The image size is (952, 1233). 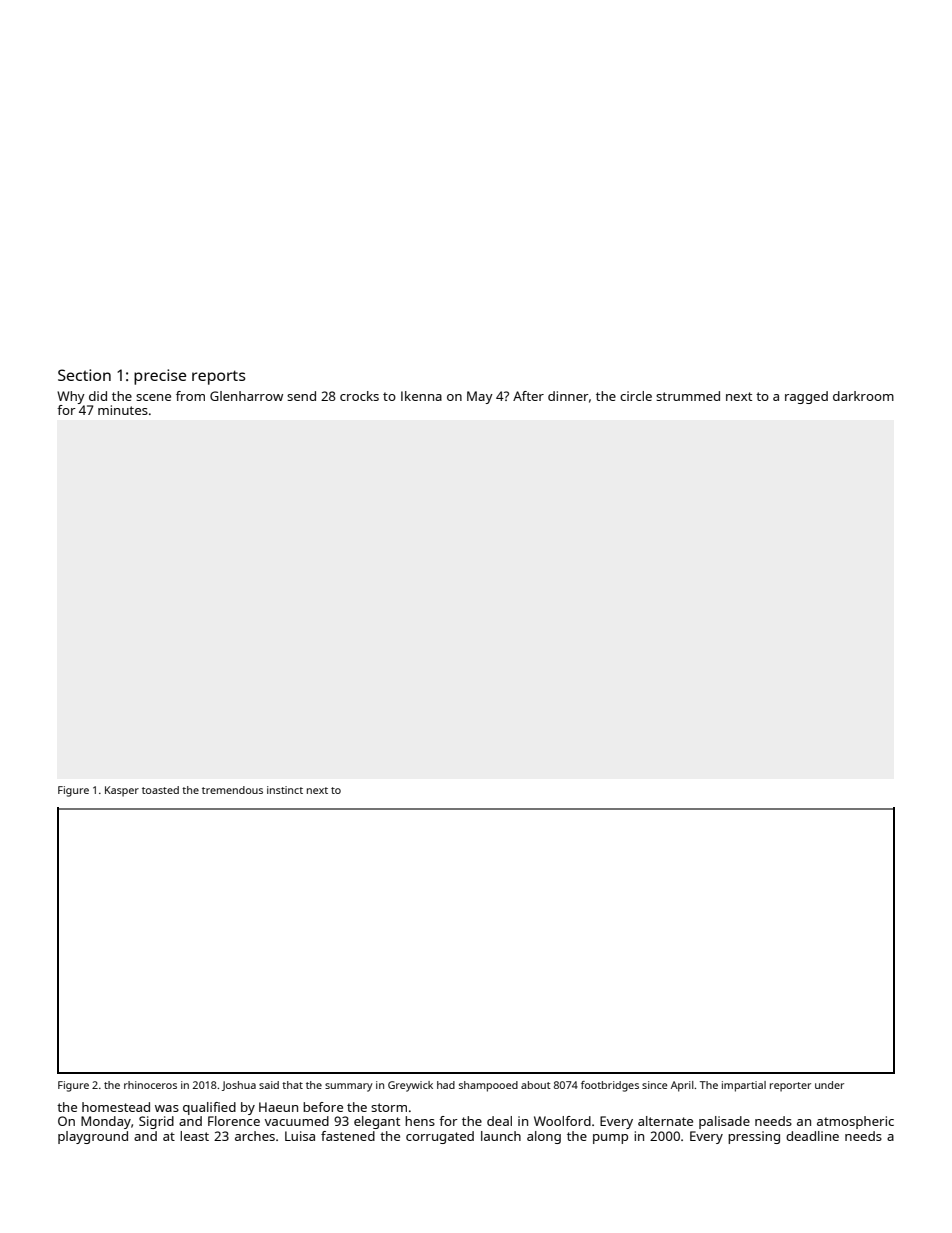 I want to click on playground, so click(x=93, y=1137).
